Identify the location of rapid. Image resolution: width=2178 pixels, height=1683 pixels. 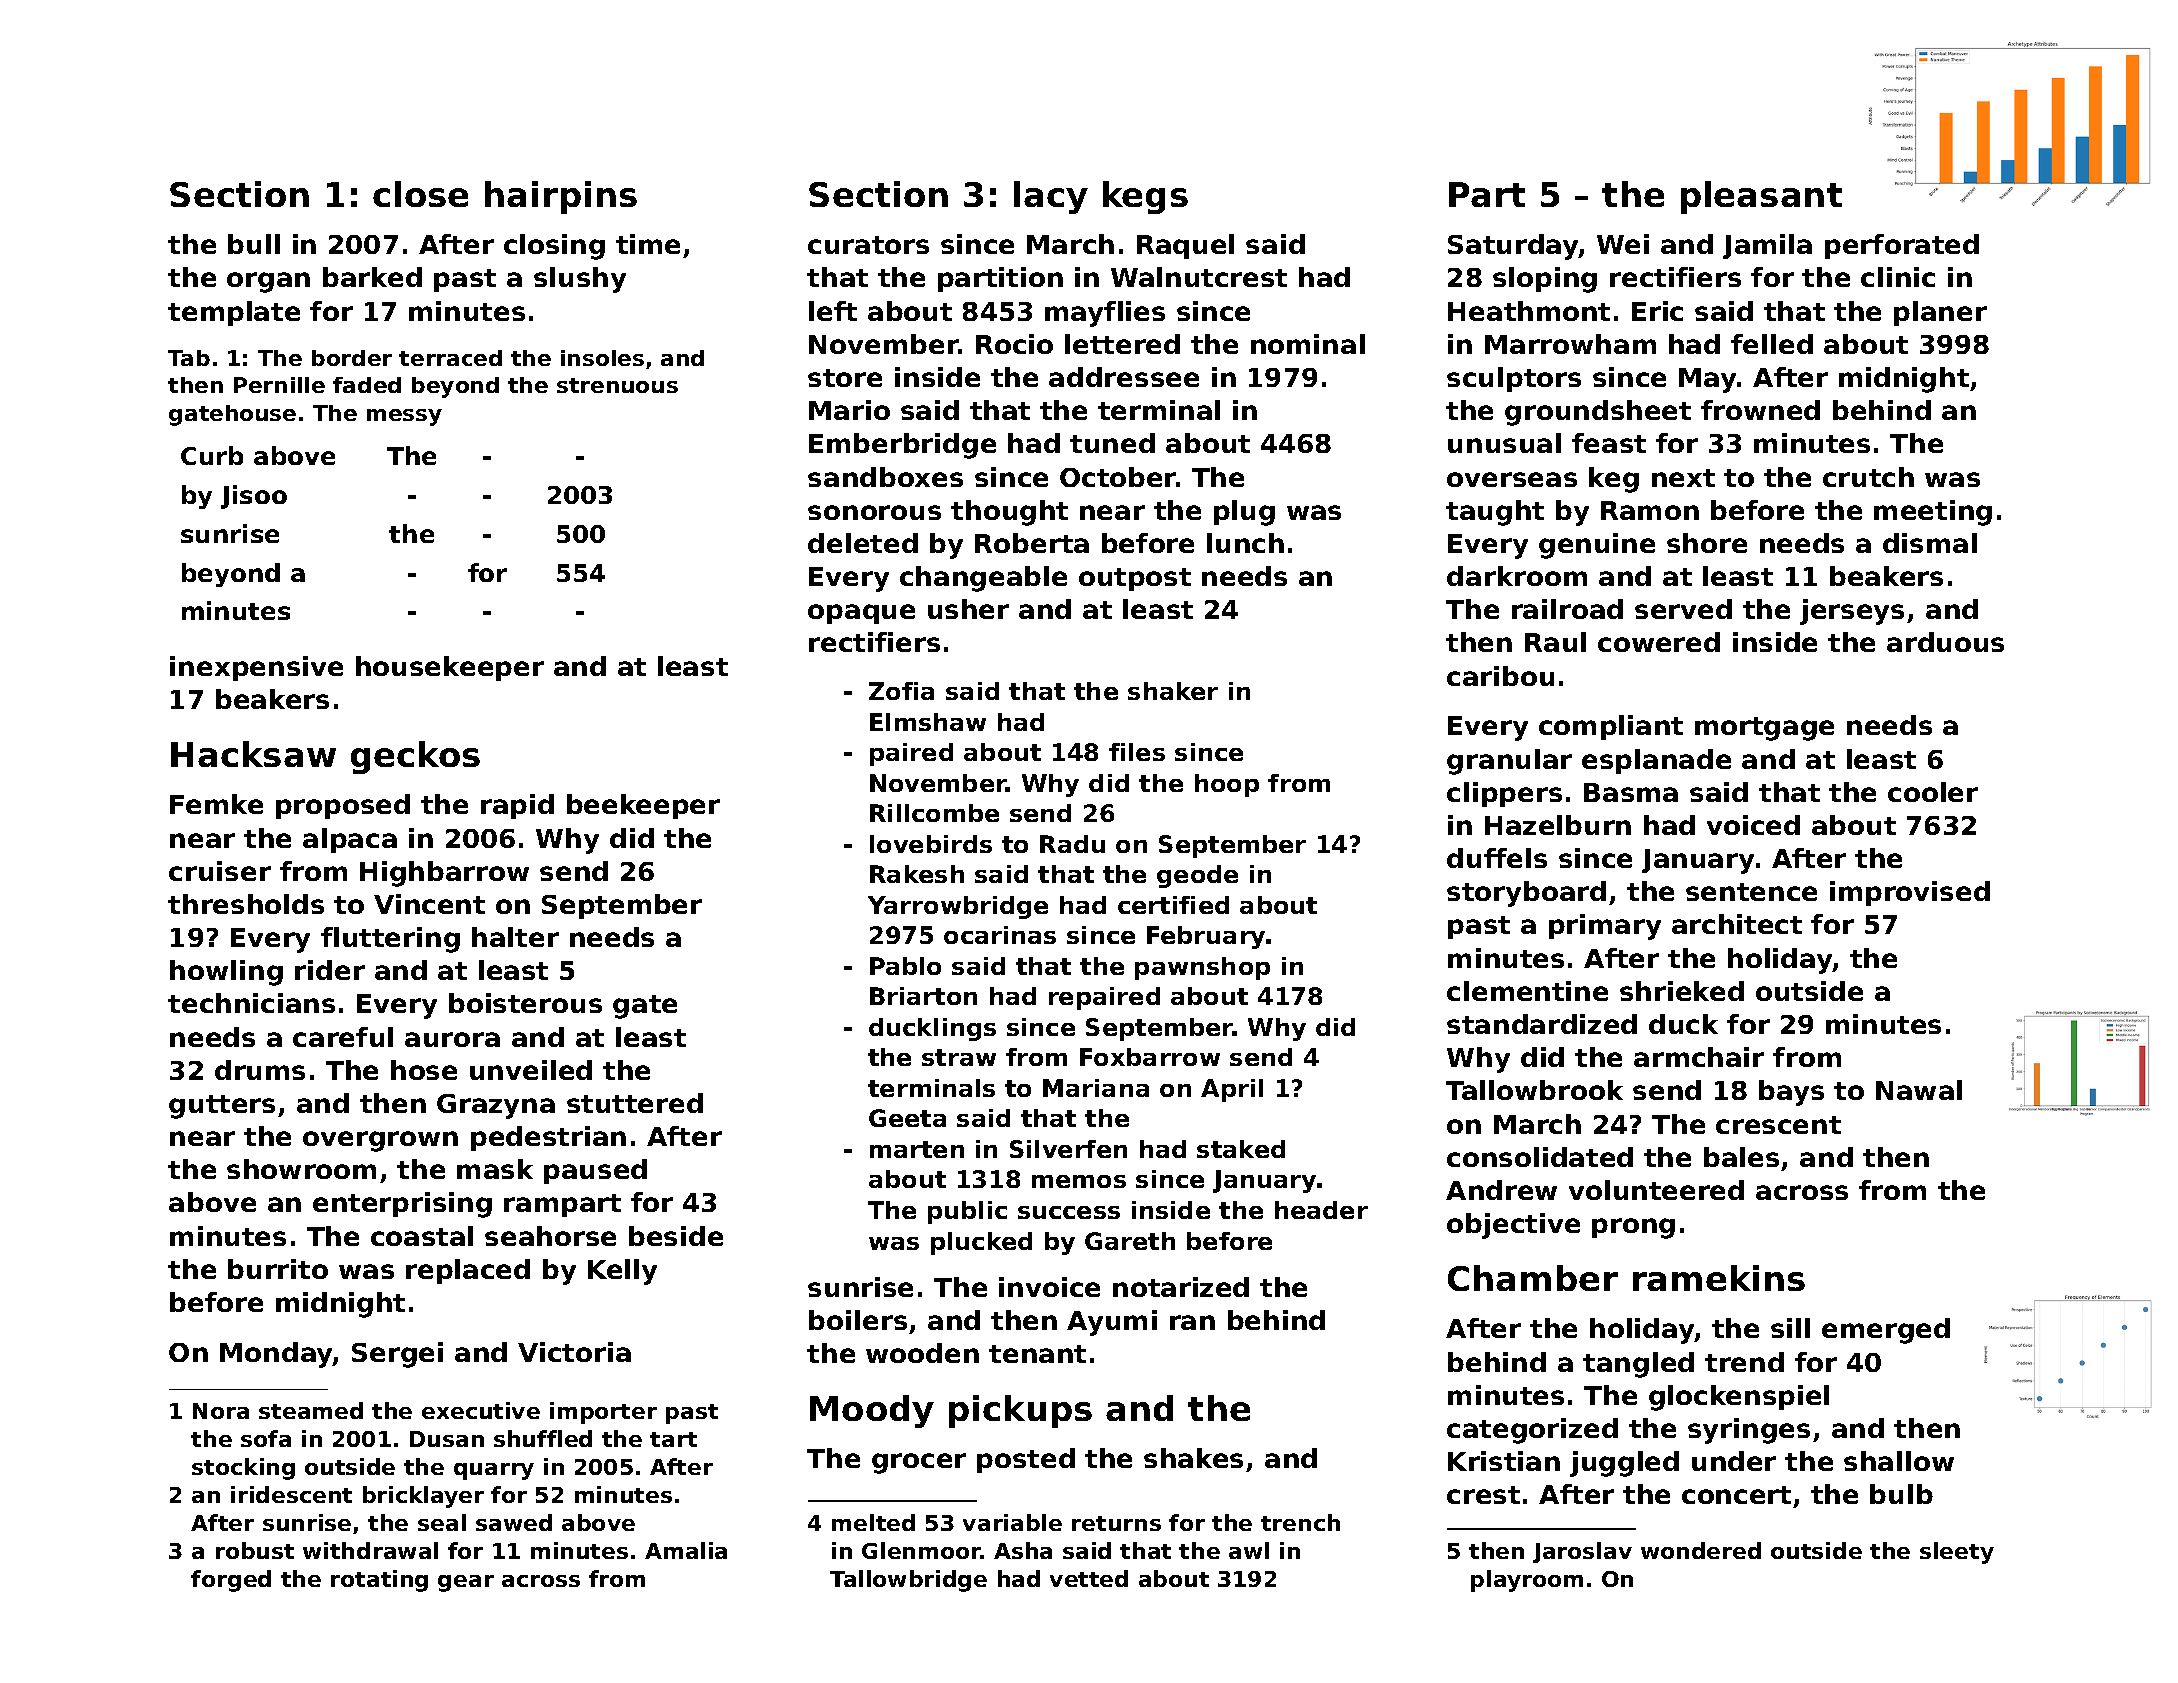
(517, 806).
